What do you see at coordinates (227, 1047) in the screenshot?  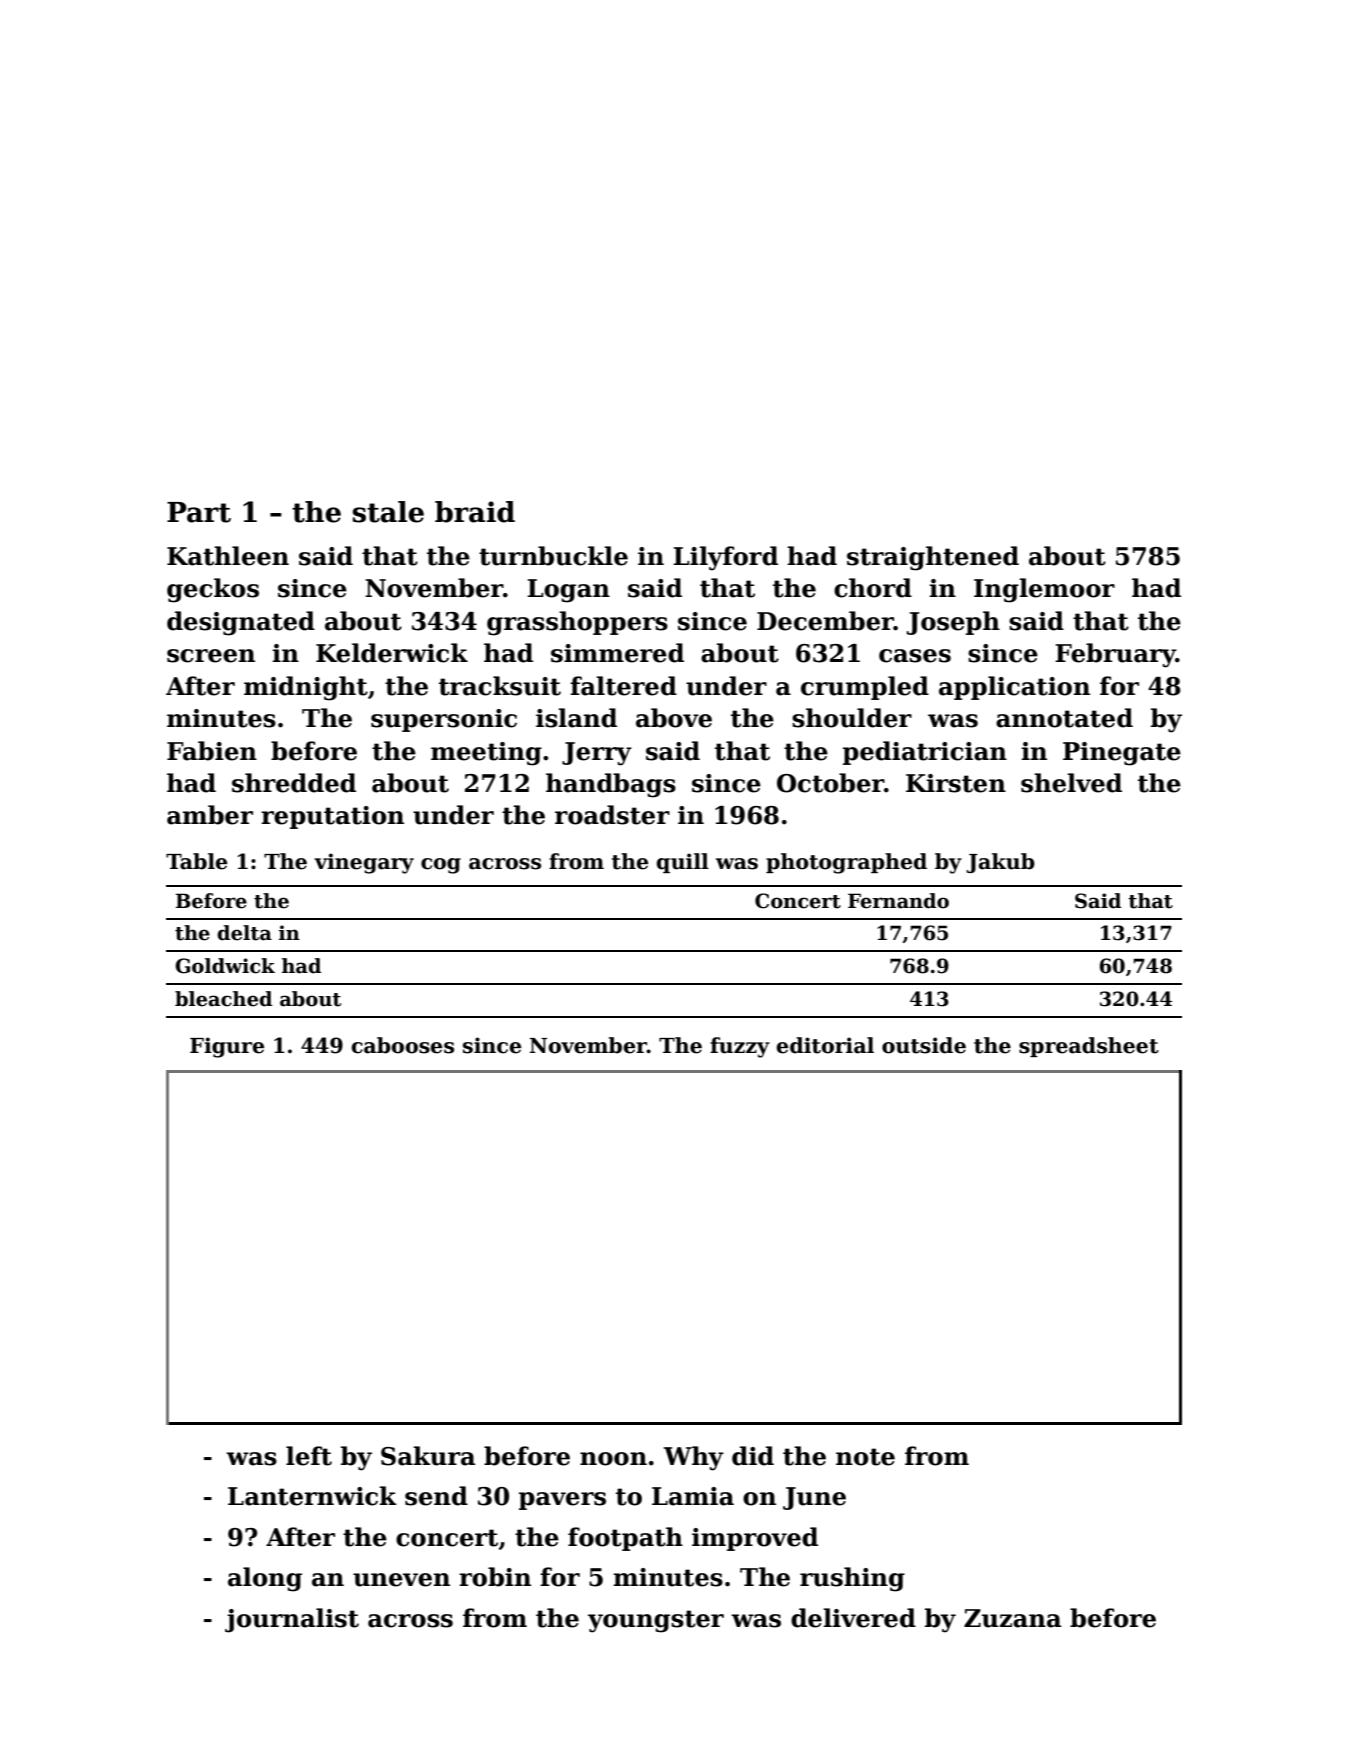 I see `Figure` at bounding box center [227, 1047].
